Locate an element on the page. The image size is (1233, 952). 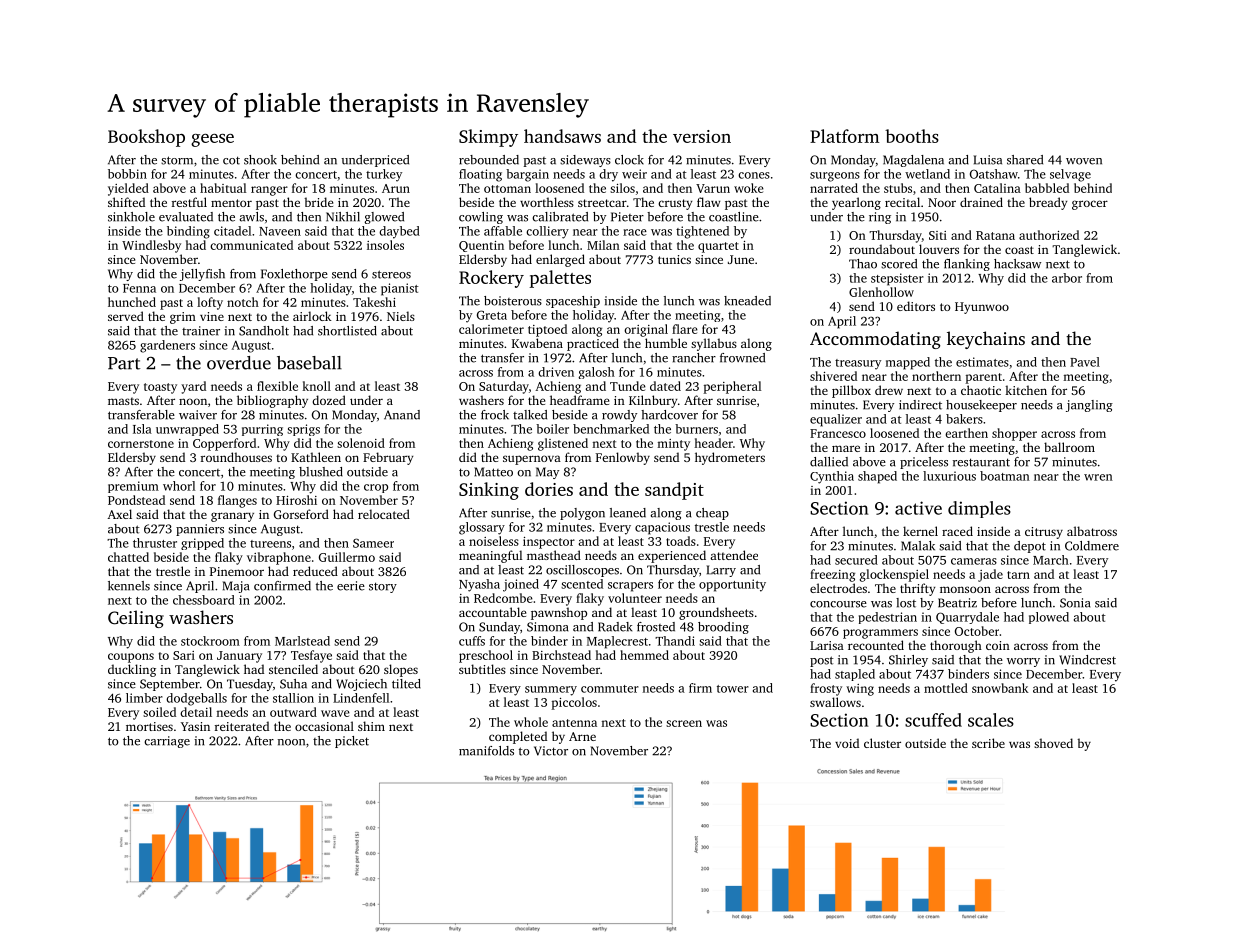
Sonia is located at coordinates (1075, 603).
